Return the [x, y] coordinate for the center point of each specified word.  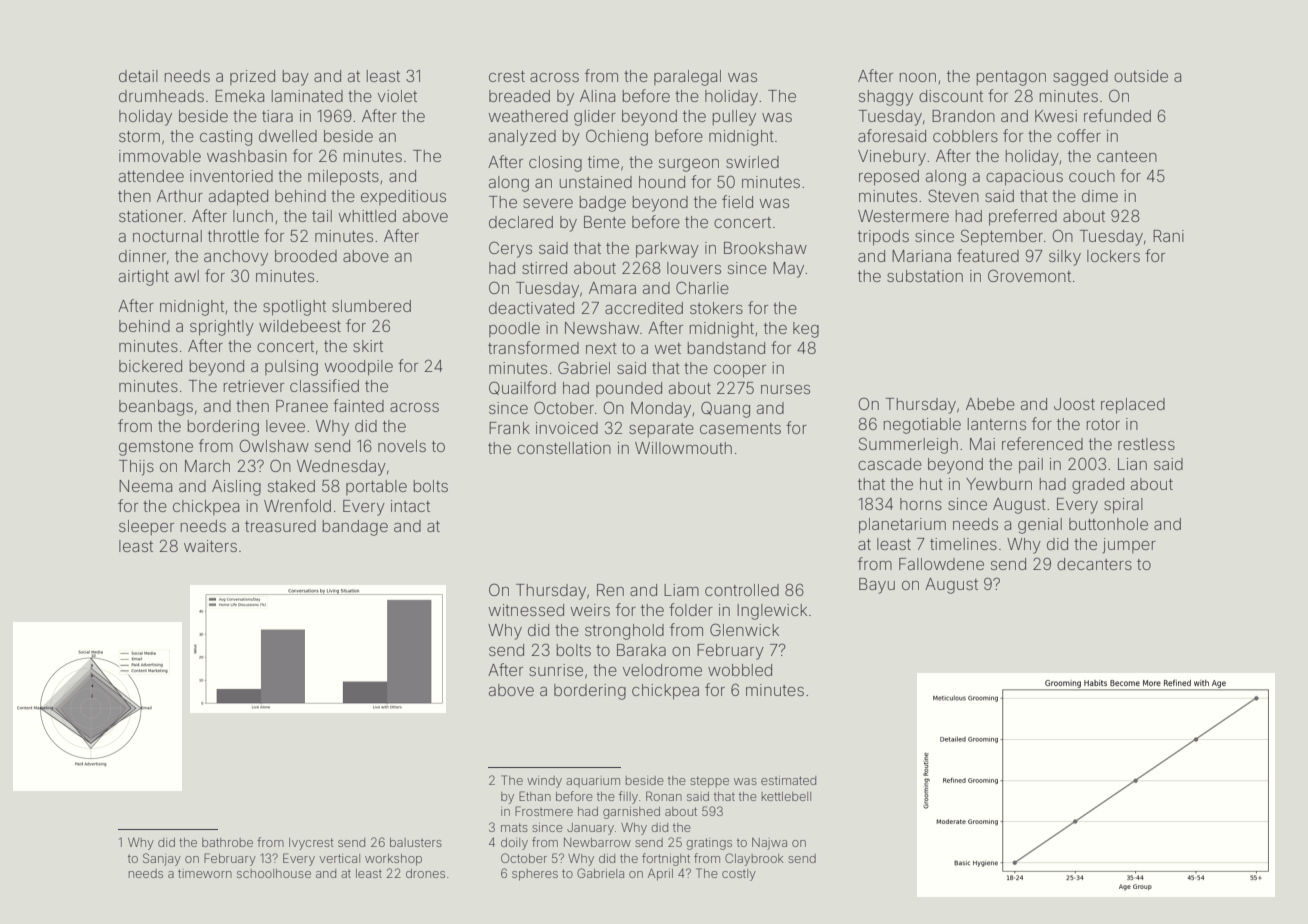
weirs [590, 610]
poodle [514, 329]
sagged [1080, 78]
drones [425, 873]
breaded [519, 96]
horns [921, 504]
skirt [368, 346]
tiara [277, 116]
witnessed [526, 610]
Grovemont [1029, 275]
